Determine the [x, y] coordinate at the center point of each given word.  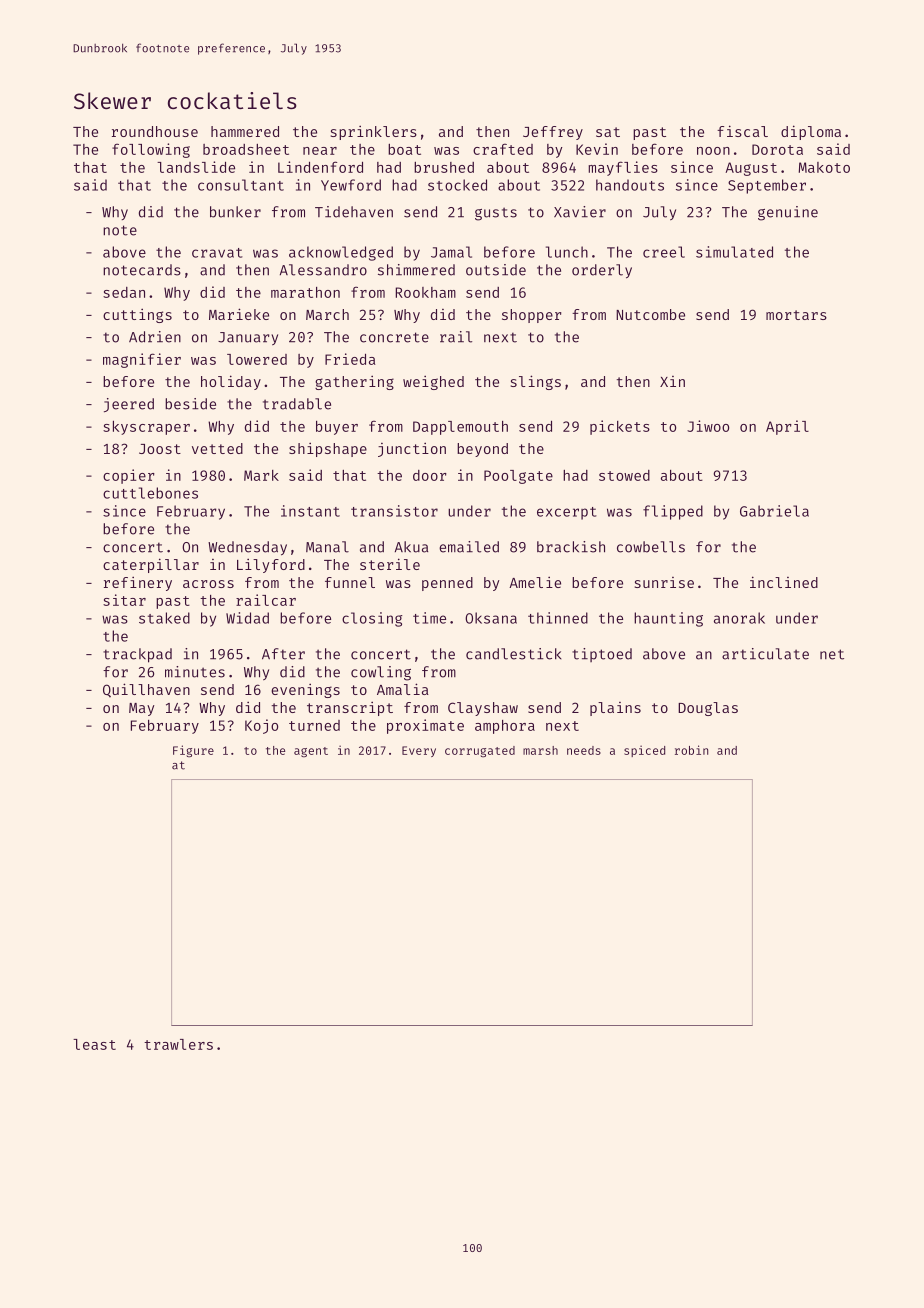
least [94, 1044]
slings [536, 382]
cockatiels [232, 100]
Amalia [403, 689]
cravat [217, 253]
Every [419, 751]
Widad [247, 618]
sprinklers [374, 132]
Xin [672, 381]
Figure [193, 751]
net [832, 654]
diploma [811, 132]
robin [691, 750]
